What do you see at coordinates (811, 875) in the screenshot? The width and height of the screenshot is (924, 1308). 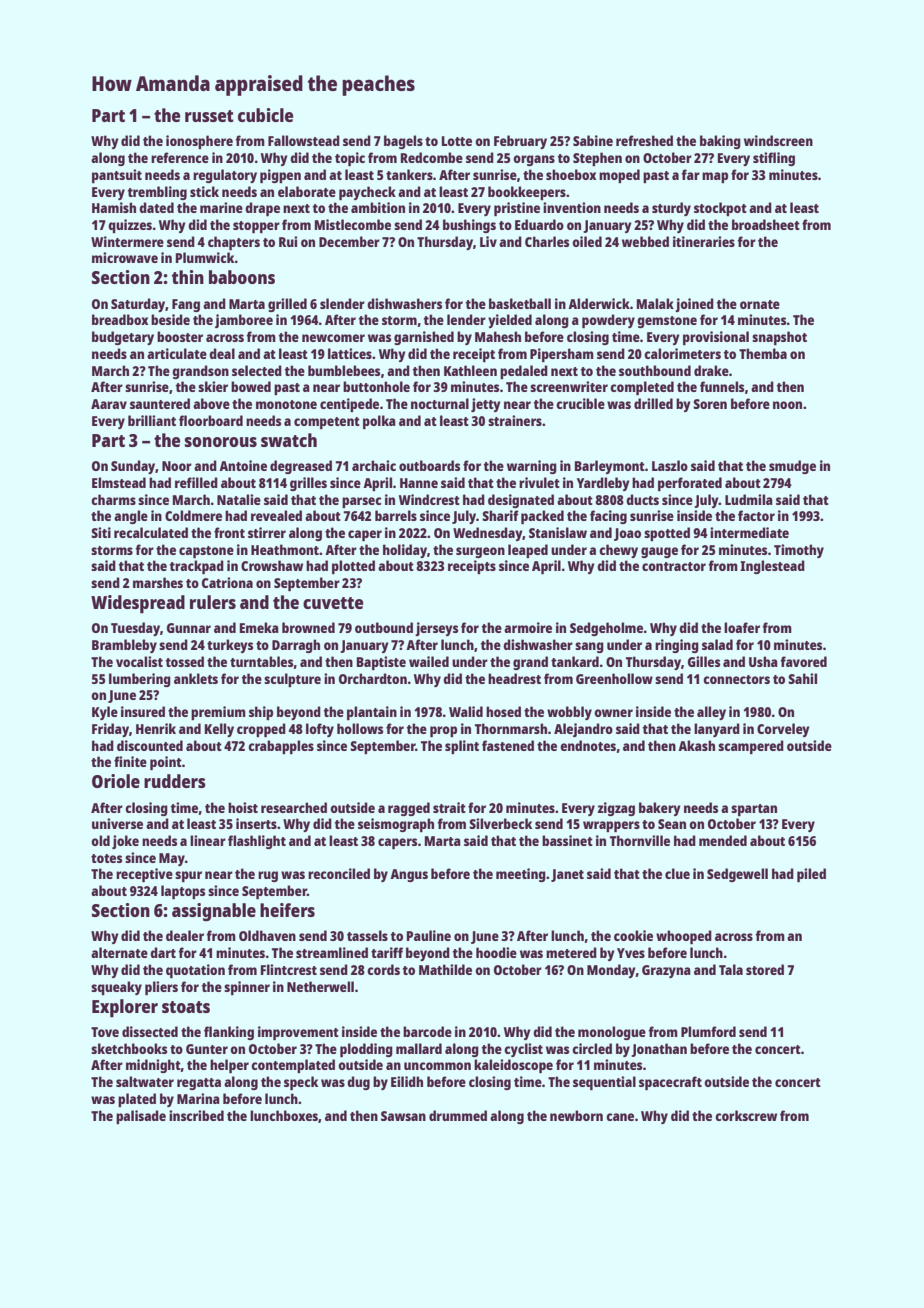 I see `piled` at bounding box center [811, 875].
